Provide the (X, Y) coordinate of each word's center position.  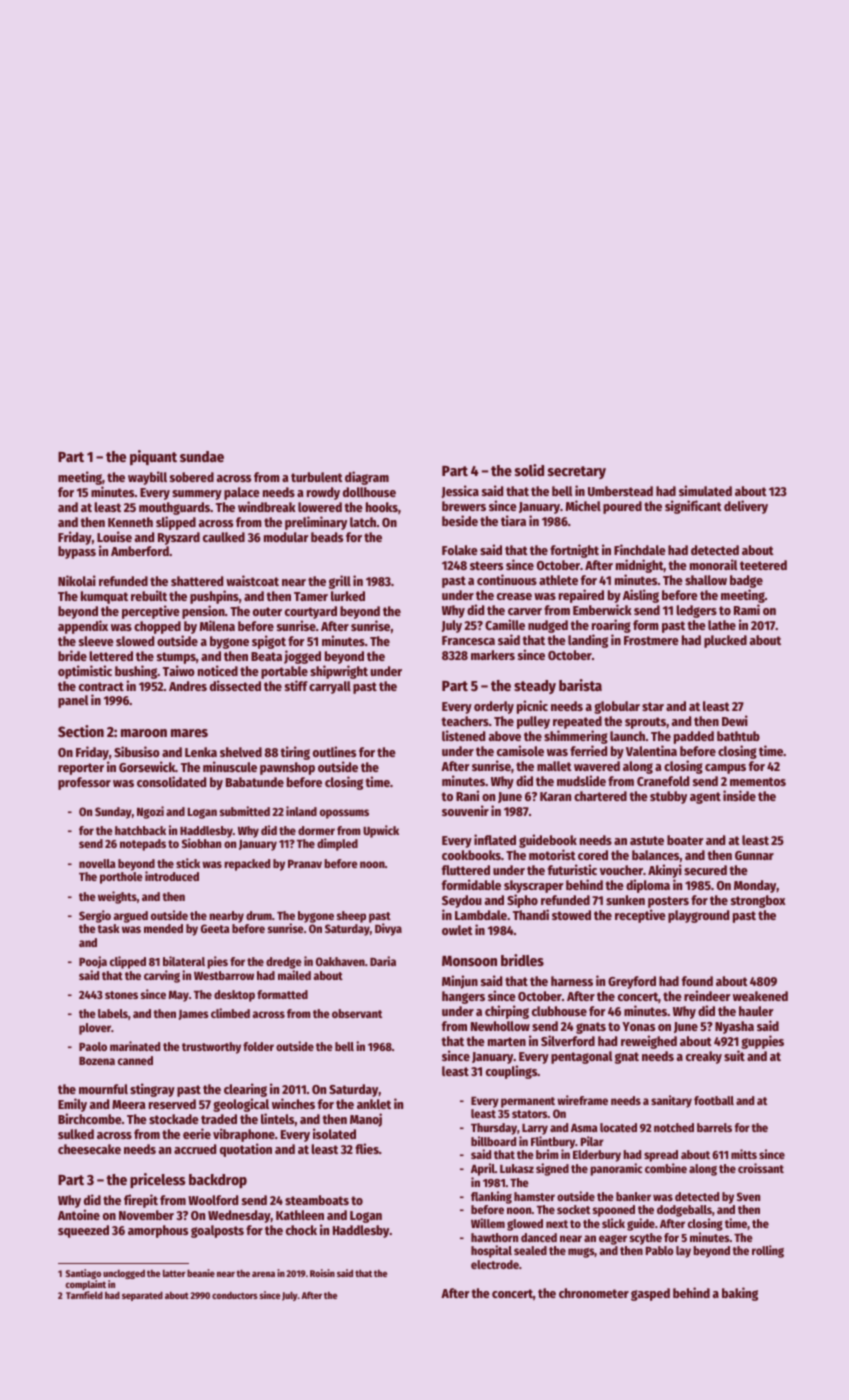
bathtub (738, 736)
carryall (330, 687)
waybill (147, 478)
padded (694, 737)
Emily (72, 1105)
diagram (367, 478)
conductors (235, 1295)
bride (72, 655)
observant (357, 1013)
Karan (555, 796)
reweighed (649, 1042)
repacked (247, 865)
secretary (577, 472)
